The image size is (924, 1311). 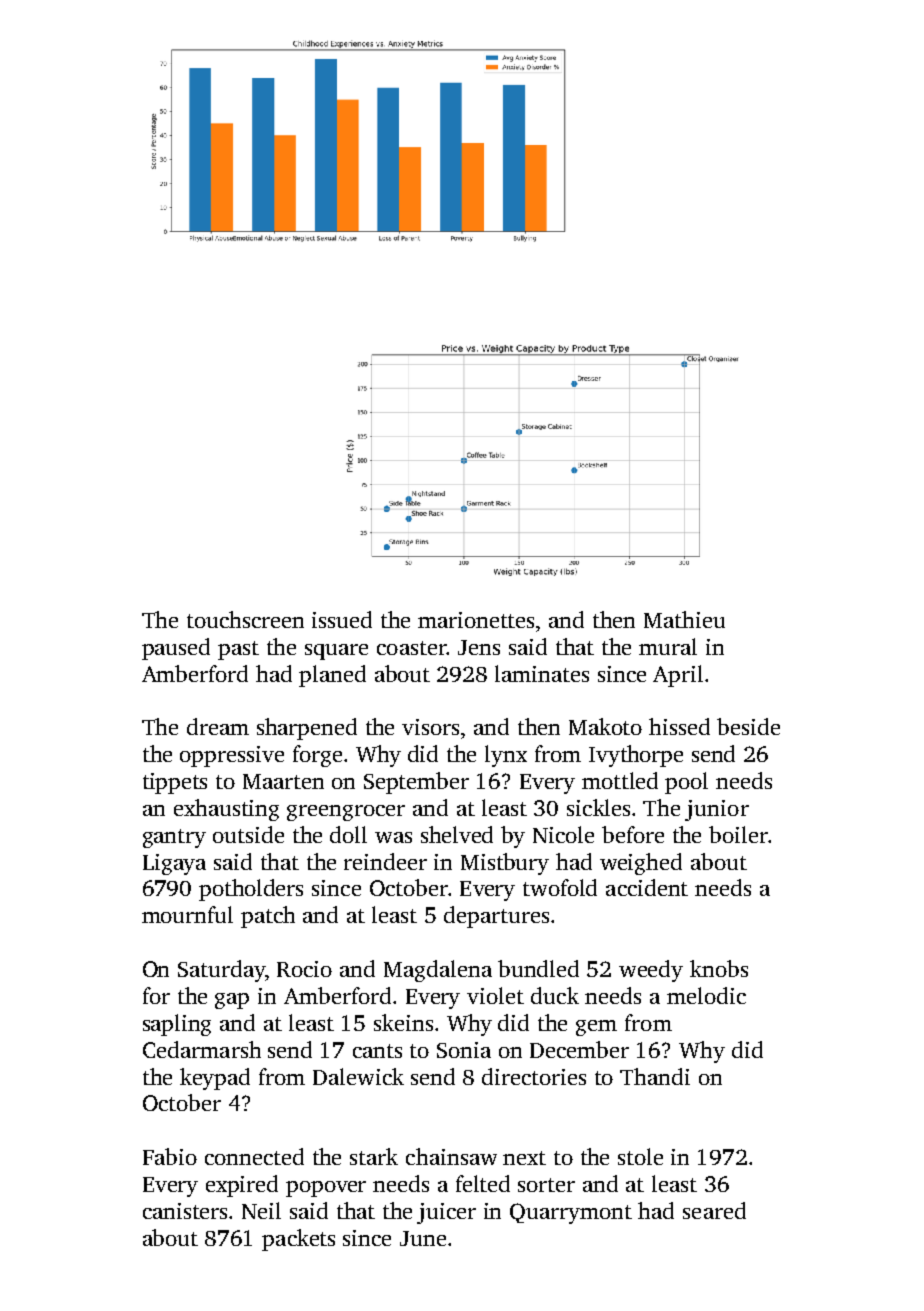 I want to click on mournful, so click(x=187, y=914).
